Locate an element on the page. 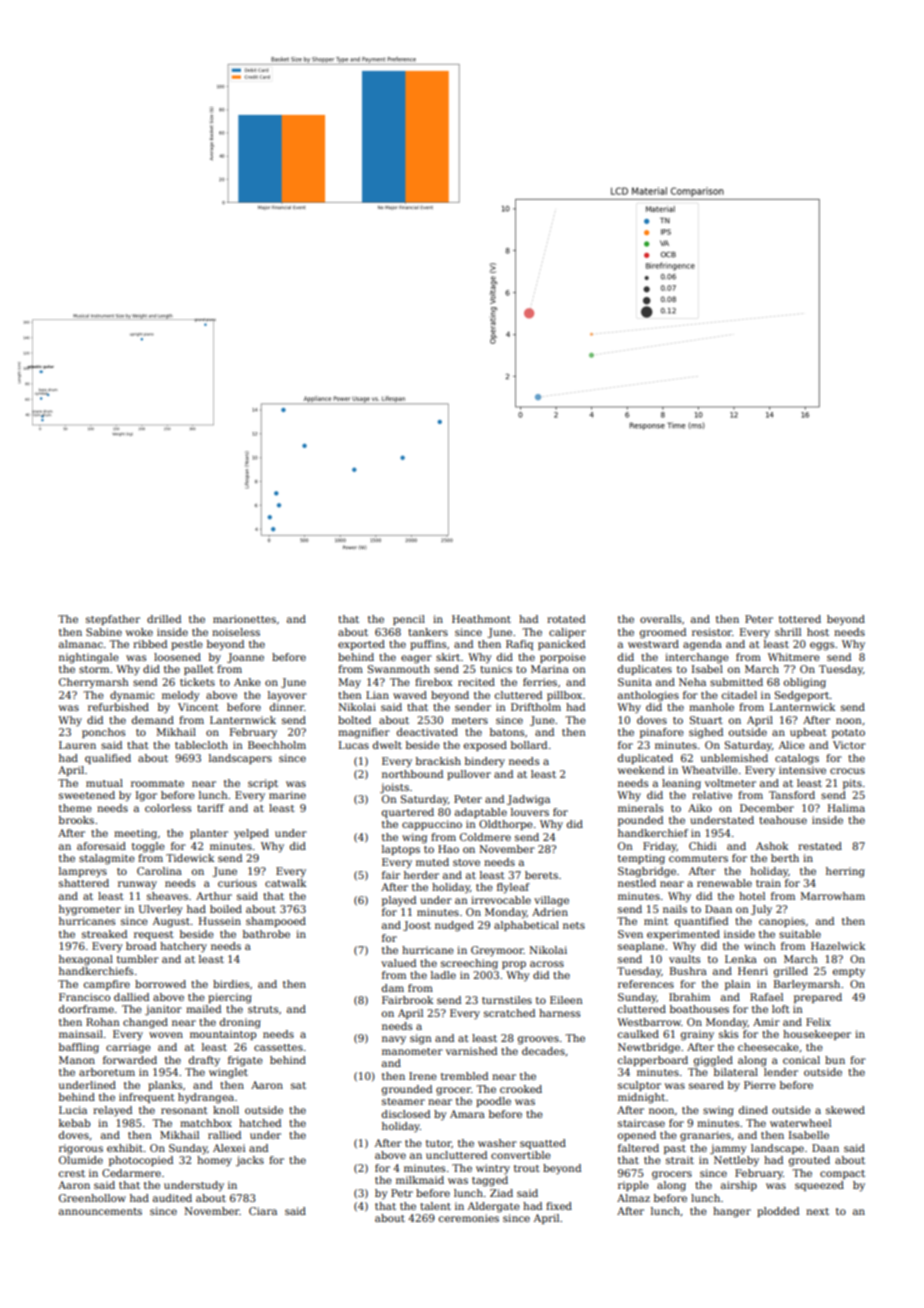 The height and width of the page is (1308, 924). rotated is located at coordinates (566, 619).
